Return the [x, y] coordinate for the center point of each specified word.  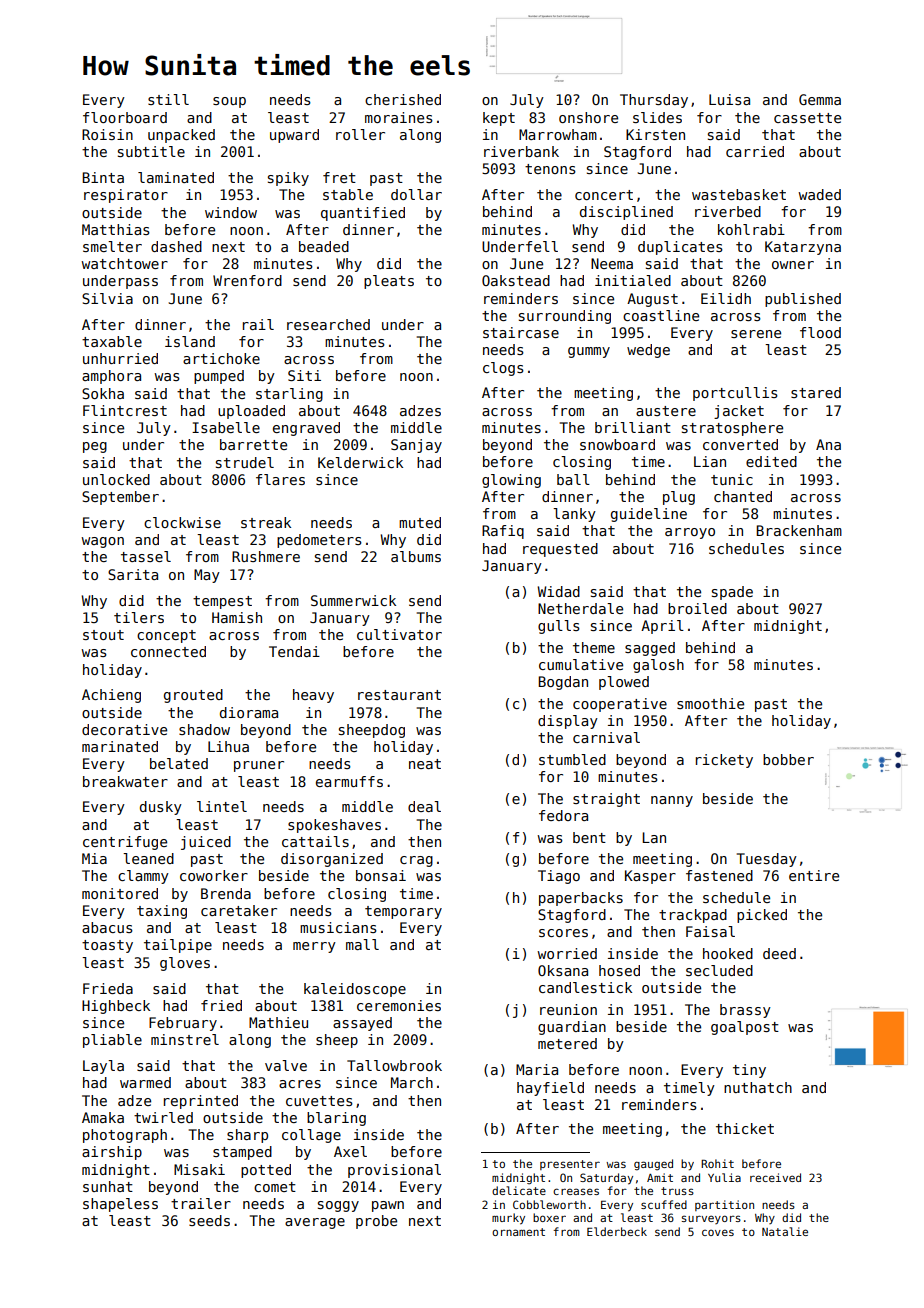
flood [820, 332]
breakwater [125, 781]
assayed [362, 1024]
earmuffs [349, 781]
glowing [511, 481]
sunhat [108, 1186]
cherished [403, 99]
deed [779, 953]
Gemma [820, 99]
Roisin [107, 134]
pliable [112, 1041]
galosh [658, 666]
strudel [245, 462]
